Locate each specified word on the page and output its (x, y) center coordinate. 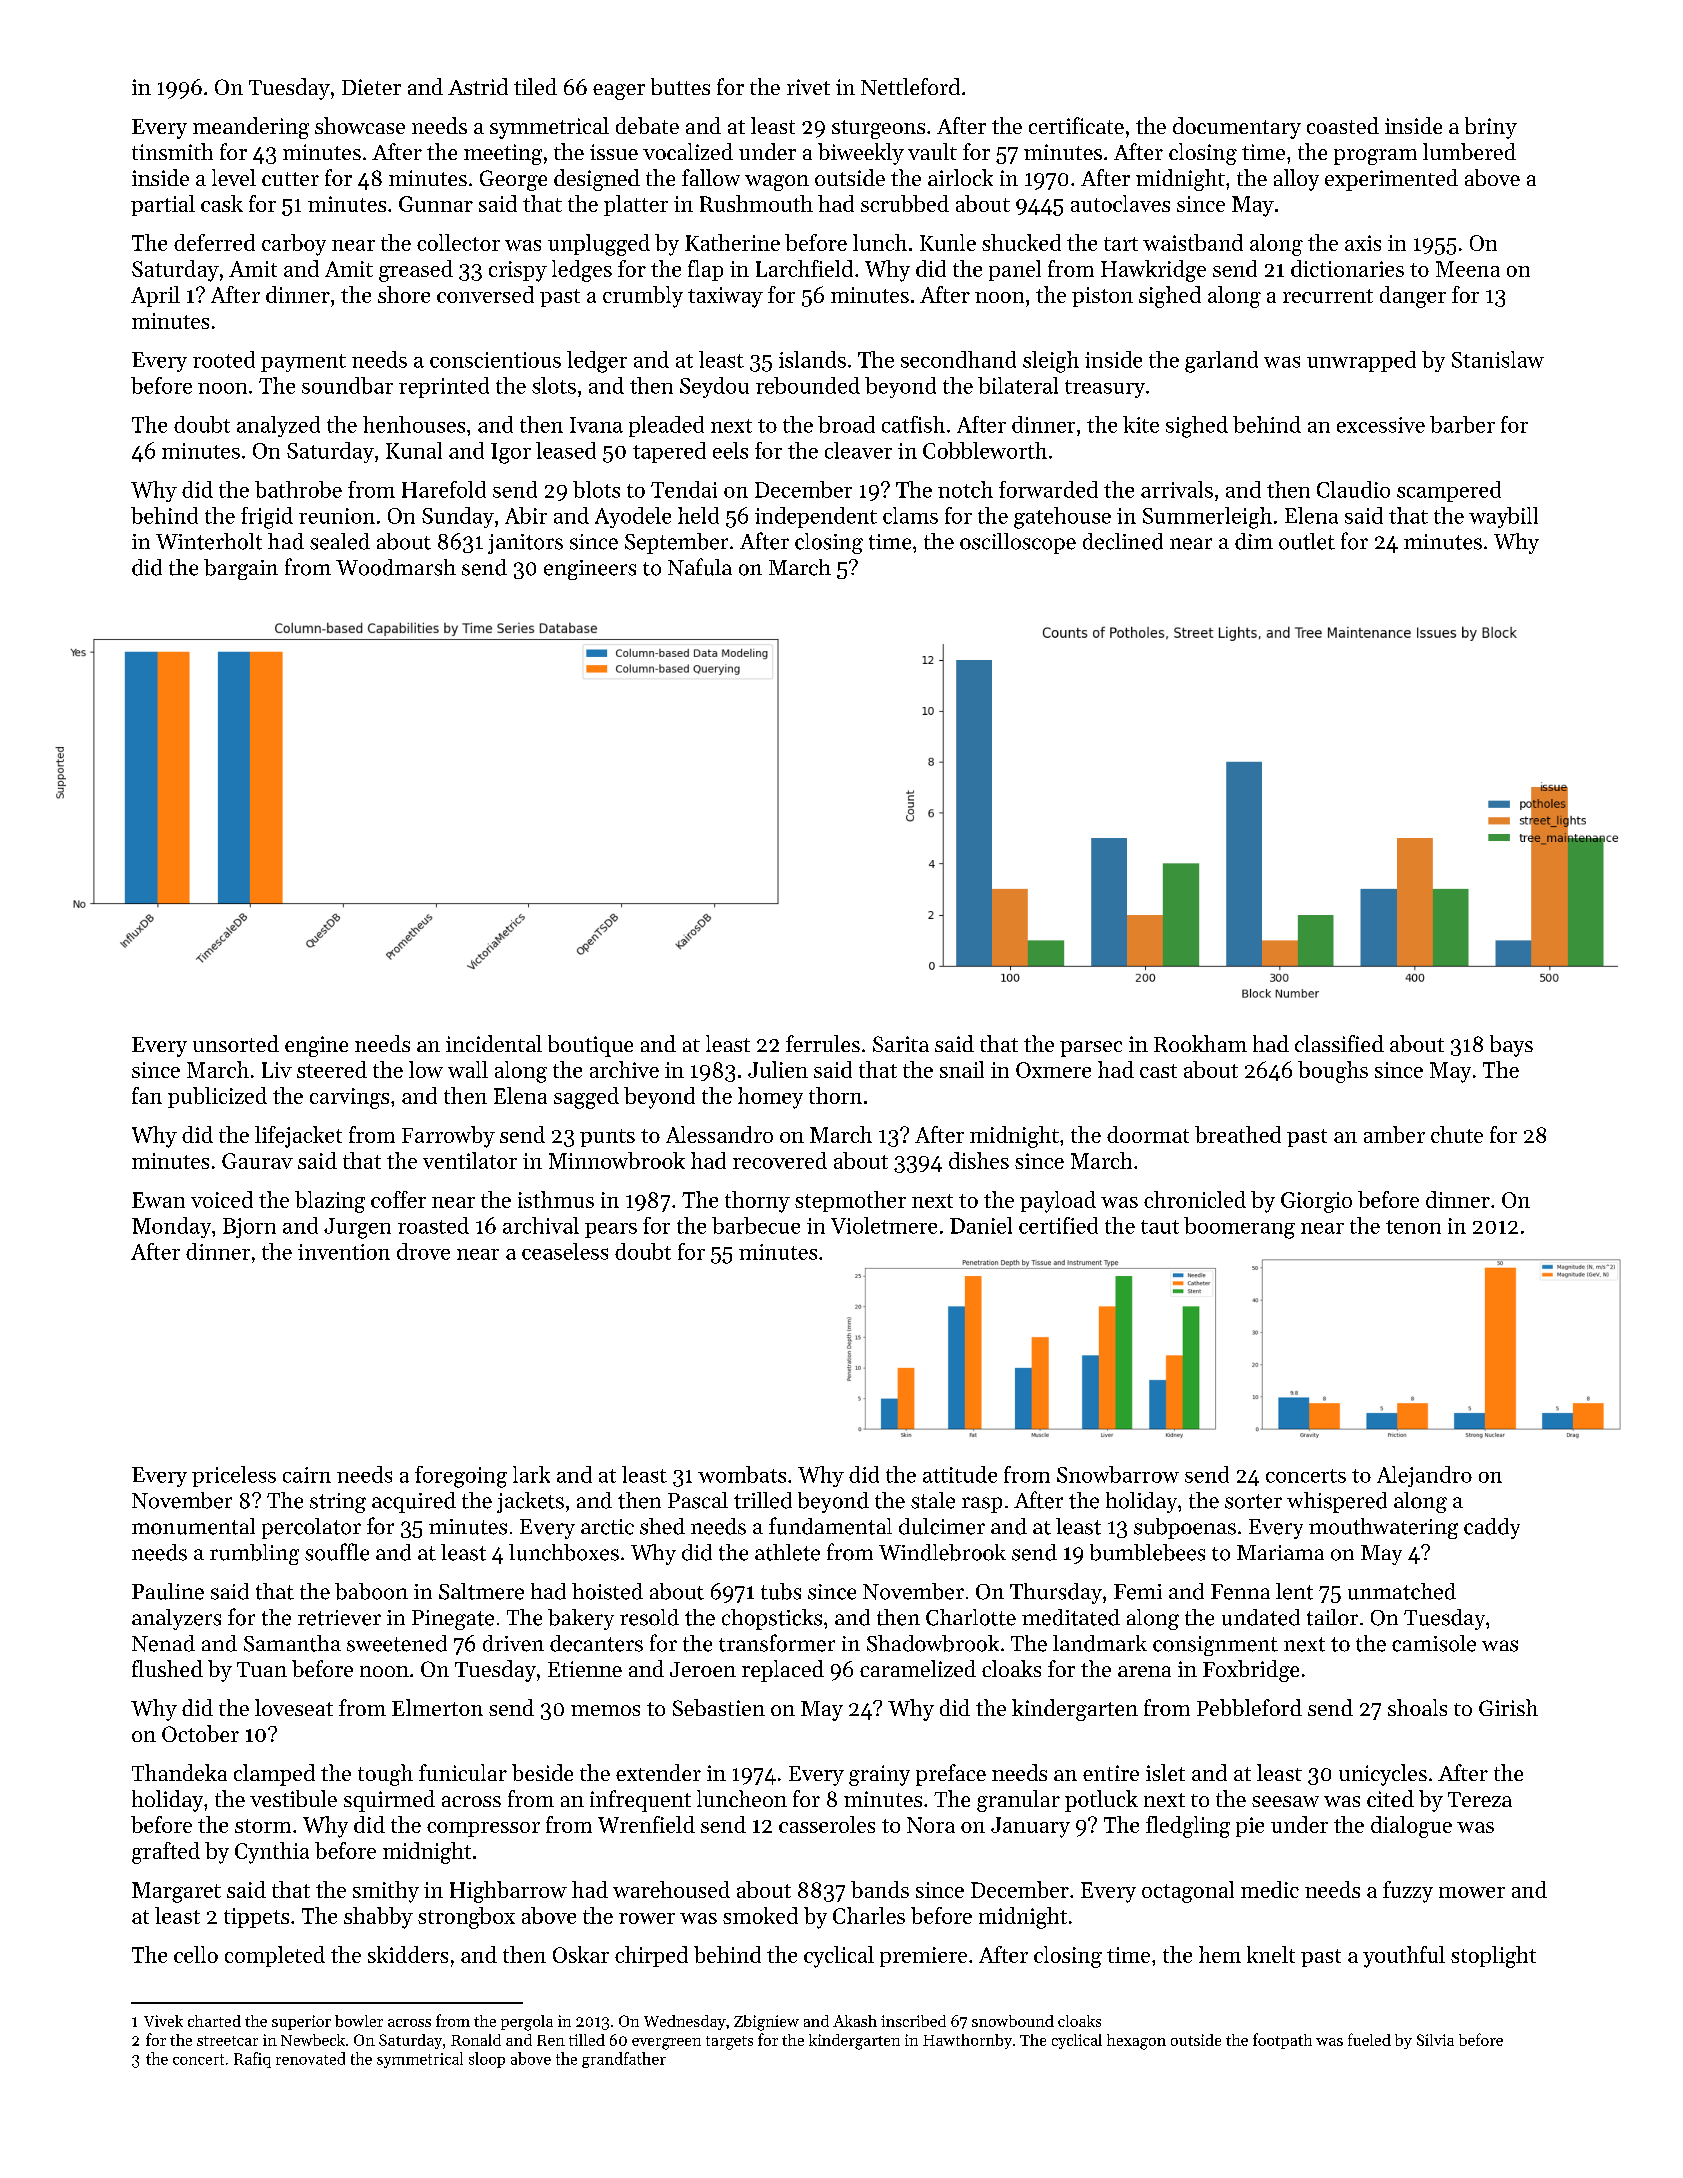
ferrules (823, 1043)
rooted (224, 359)
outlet (1307, 541)
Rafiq (252, 2060)
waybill (1503, 517)
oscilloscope (1018, 543)
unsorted (236, 1043)
